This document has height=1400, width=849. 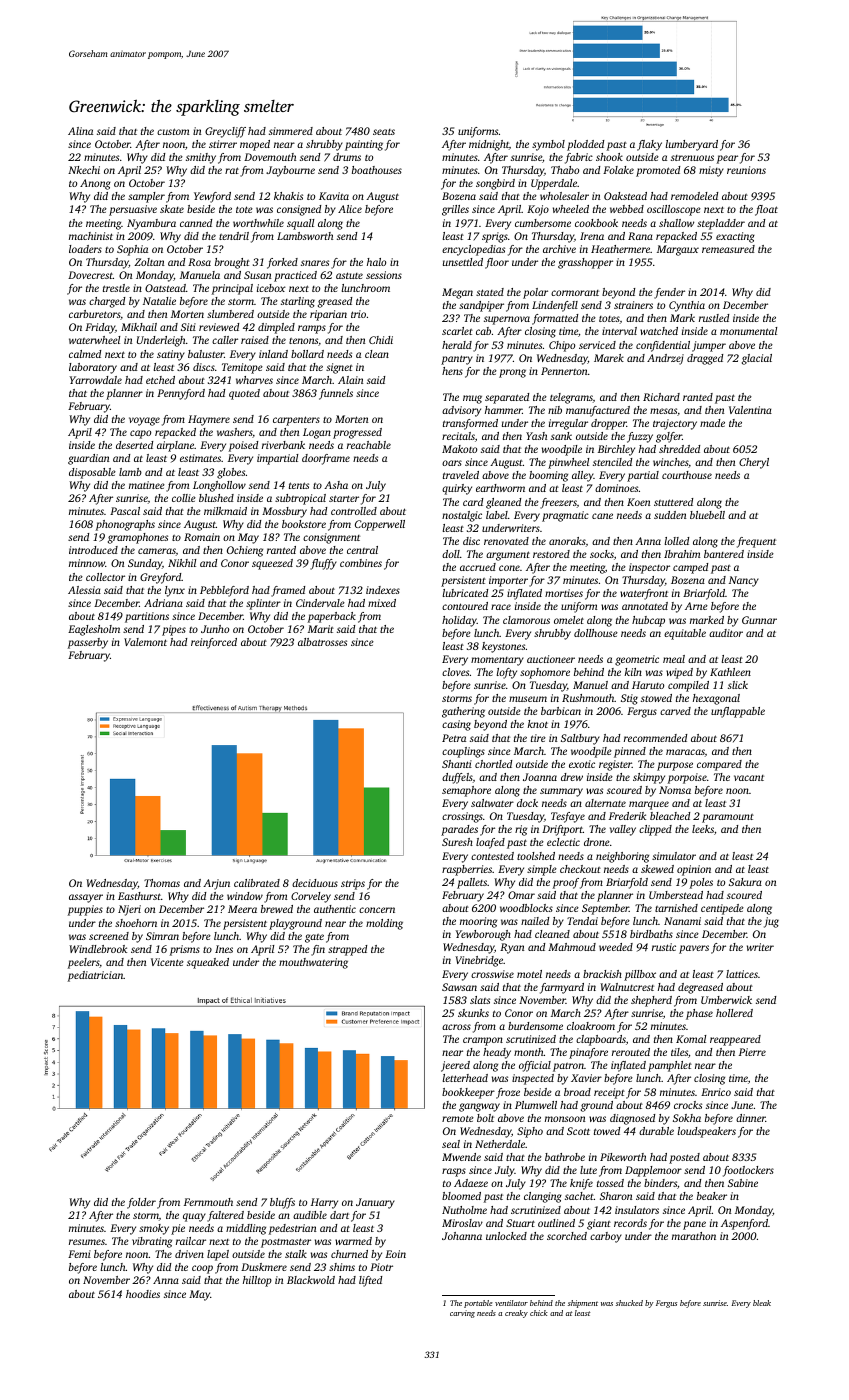 I want to click on resumes, so click(x=87, y=1242).
